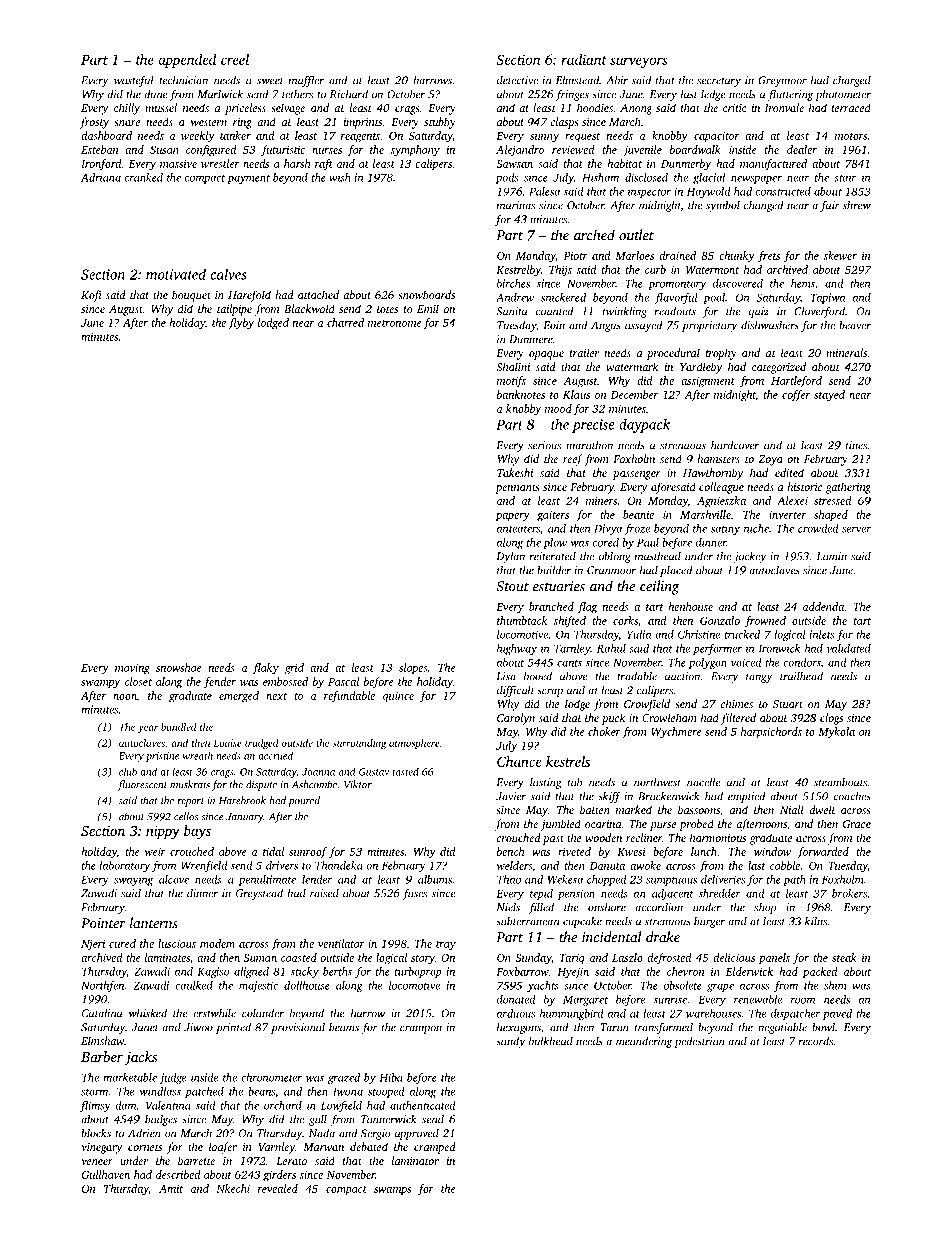 The height and width of the document is (1233, 952). What do you see at coordinates (130, 1077) in the document?
I see `marketable` at bounding box center [130, 1077].
